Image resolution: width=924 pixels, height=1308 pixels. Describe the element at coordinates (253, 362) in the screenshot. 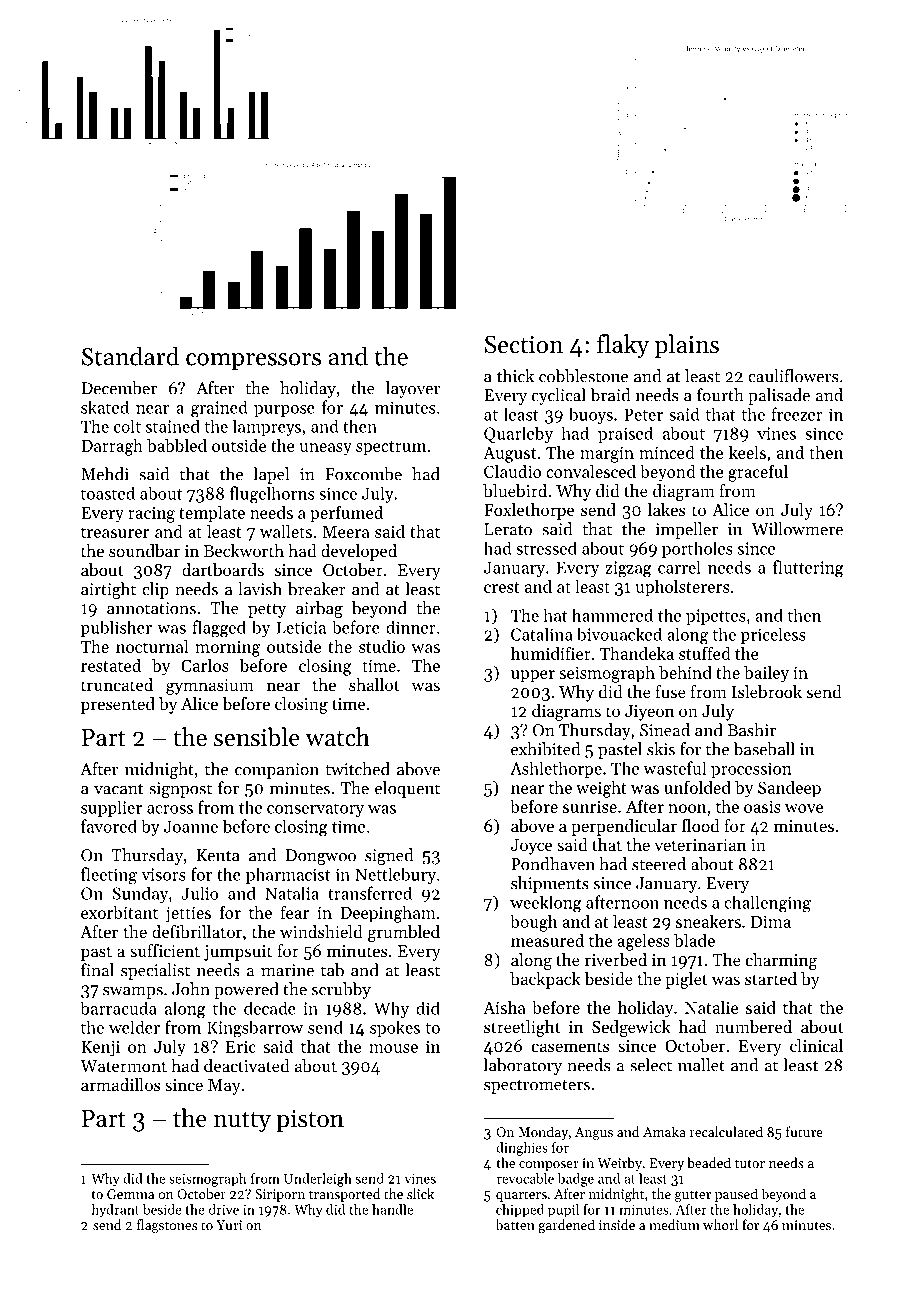

I see `compressors` at that location.
